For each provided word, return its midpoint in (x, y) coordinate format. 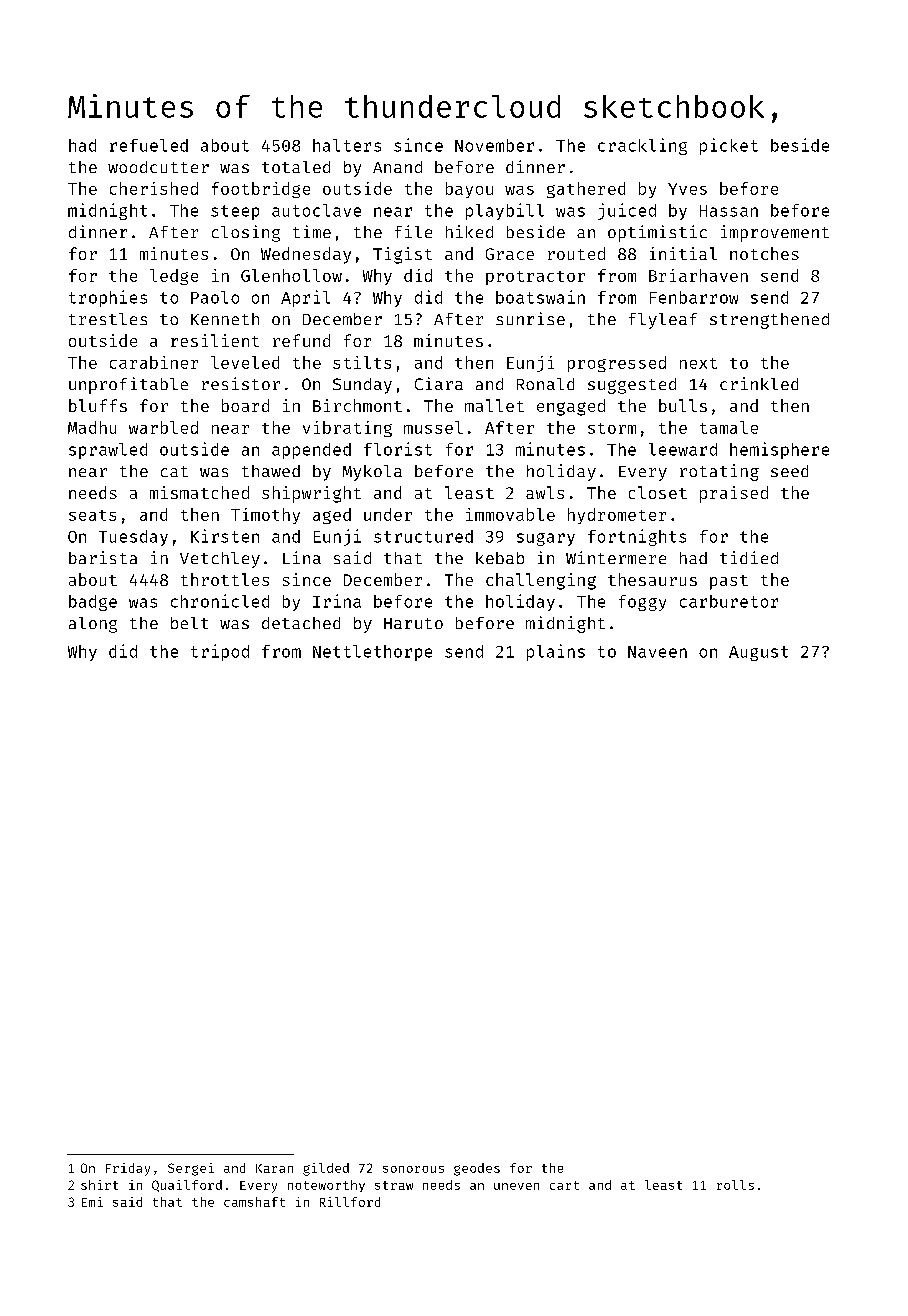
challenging (541, 581)
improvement (775, 233)
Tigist (402, 255)
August (758, 653)
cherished (154, 188)
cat (174, 471)
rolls (735, 1185)
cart (564, 1185)
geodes (477, 1169)
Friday (128, 1169)
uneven (516, 1186)
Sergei (191, 1169)
